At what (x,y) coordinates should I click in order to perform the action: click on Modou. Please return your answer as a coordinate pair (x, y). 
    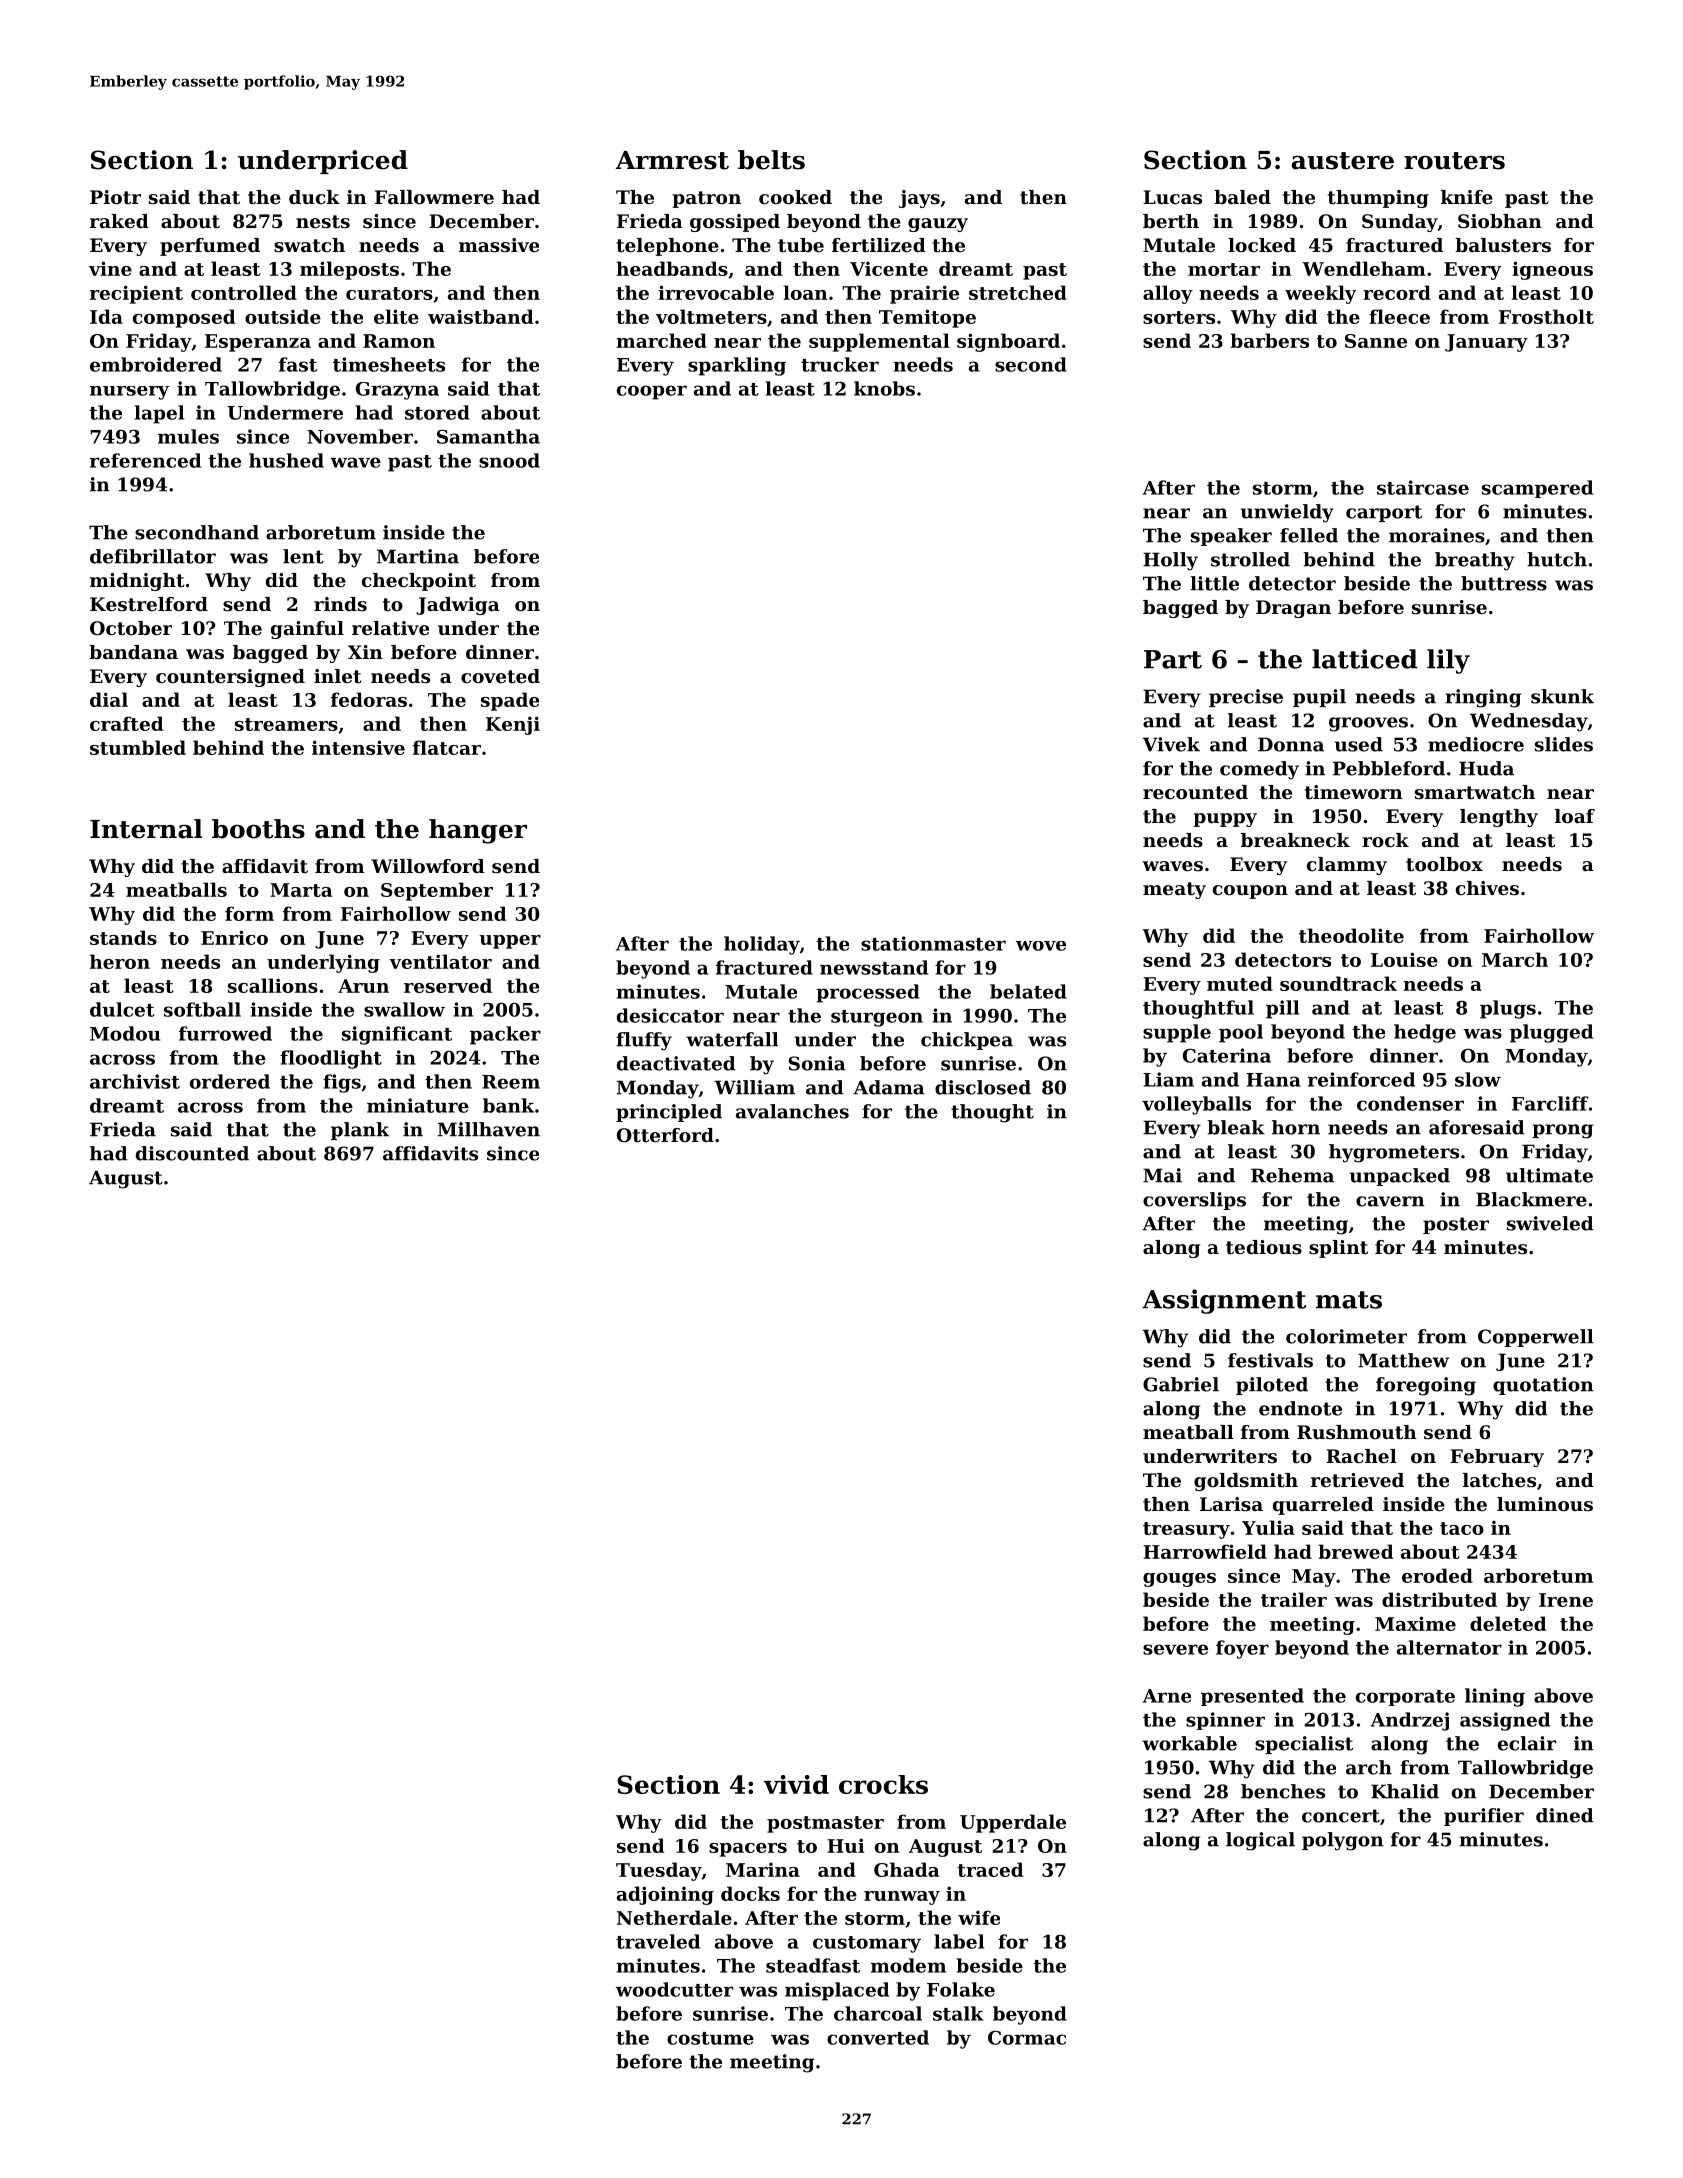
    Looking at the image, I should click on (125, 1033).
